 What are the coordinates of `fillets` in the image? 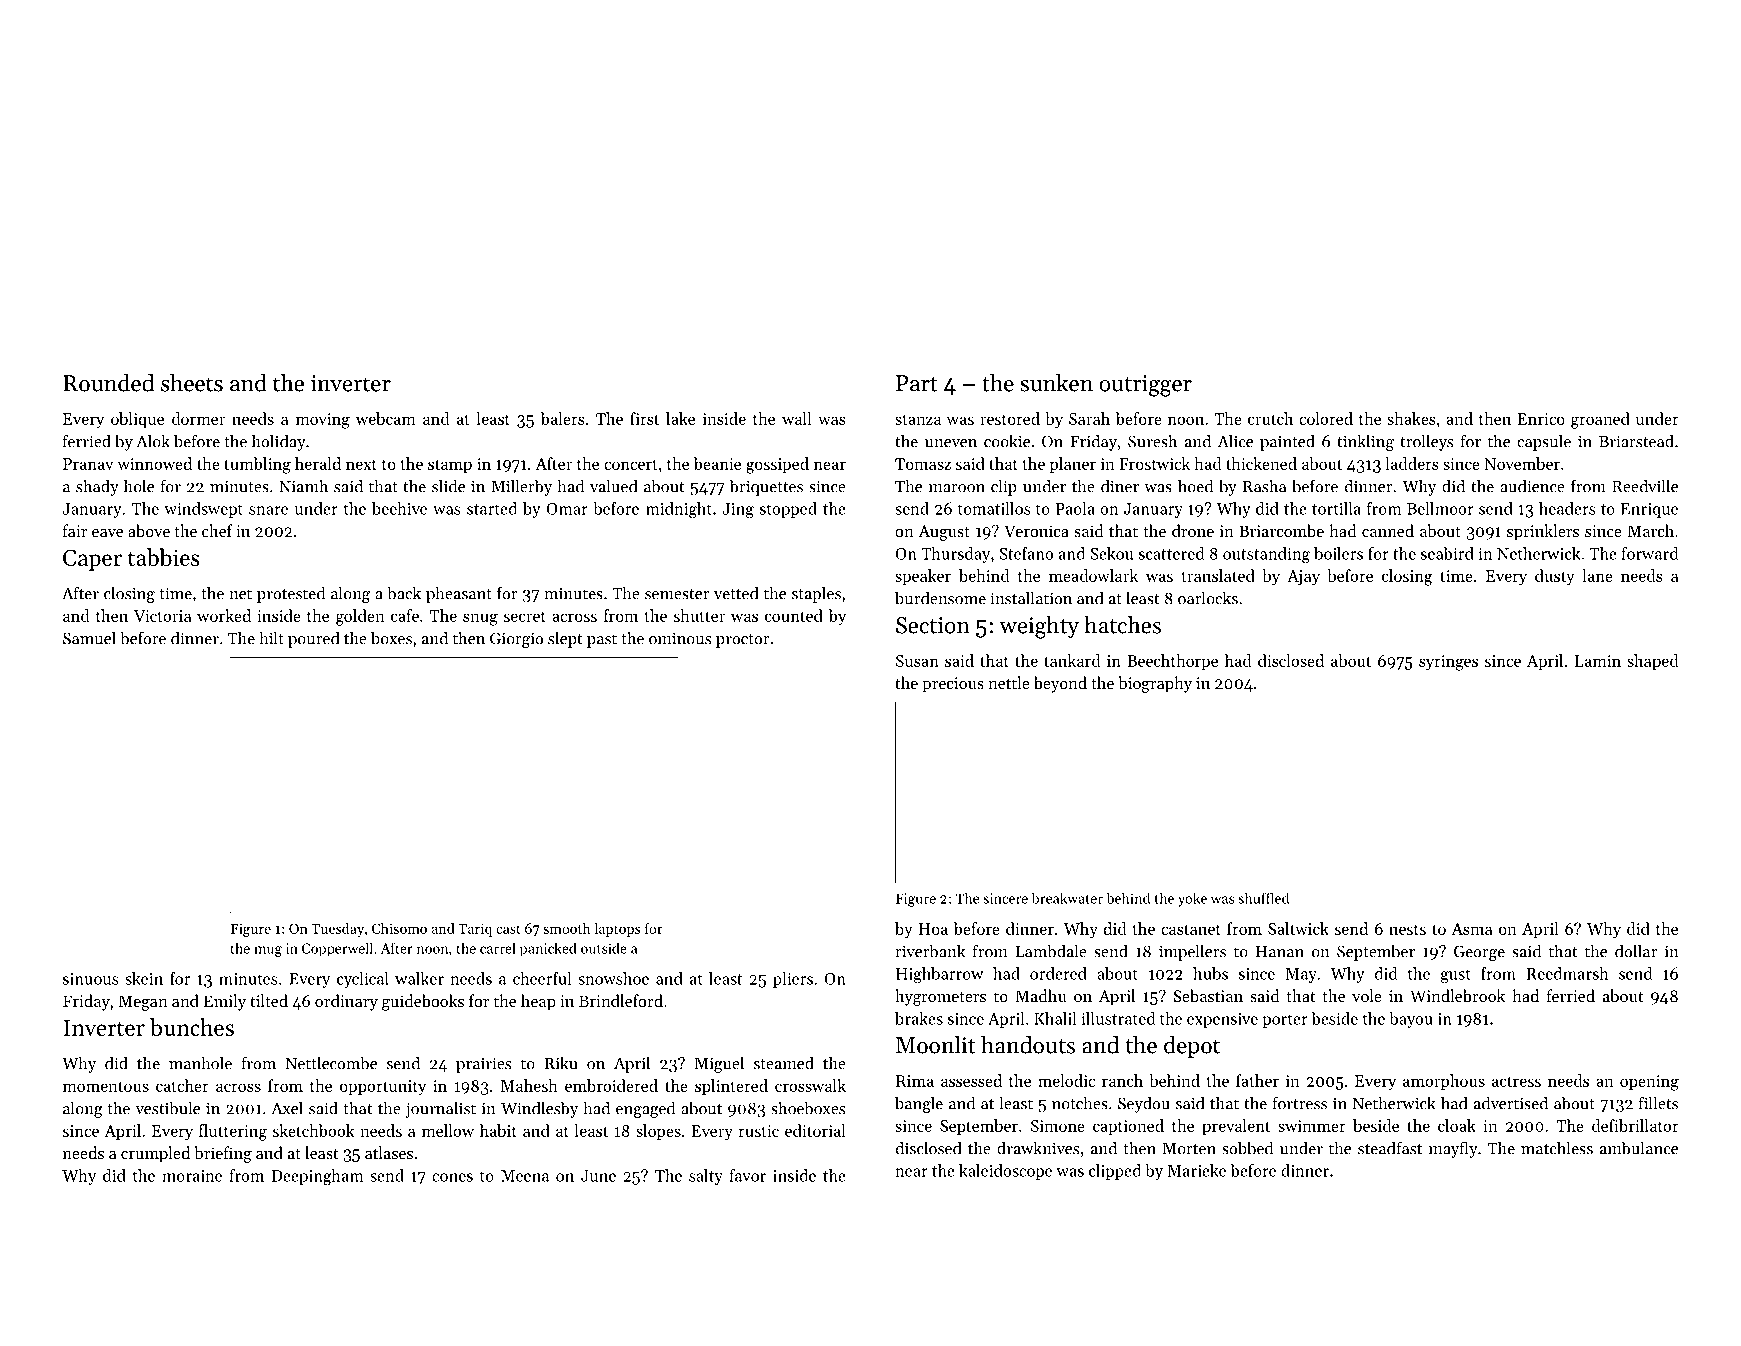 It's located at (1658, 1103).
